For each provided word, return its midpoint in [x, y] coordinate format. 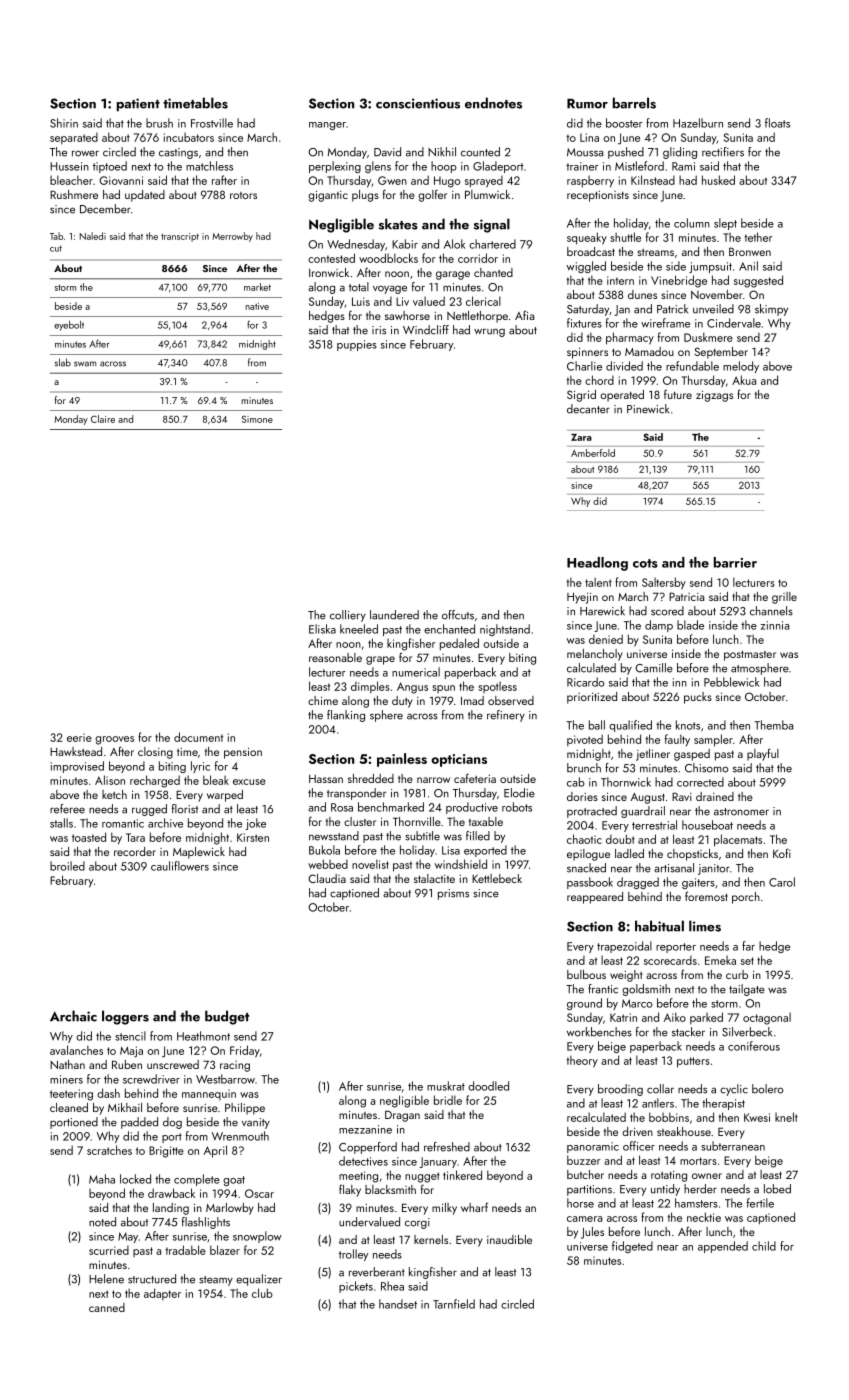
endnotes [493, 103]
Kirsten [253, 837]
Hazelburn [698, 123]
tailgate [747, 990]
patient [138, 104]
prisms [453, 894]
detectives [363, 1161]
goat [234, 1181]
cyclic [734, 1090]
